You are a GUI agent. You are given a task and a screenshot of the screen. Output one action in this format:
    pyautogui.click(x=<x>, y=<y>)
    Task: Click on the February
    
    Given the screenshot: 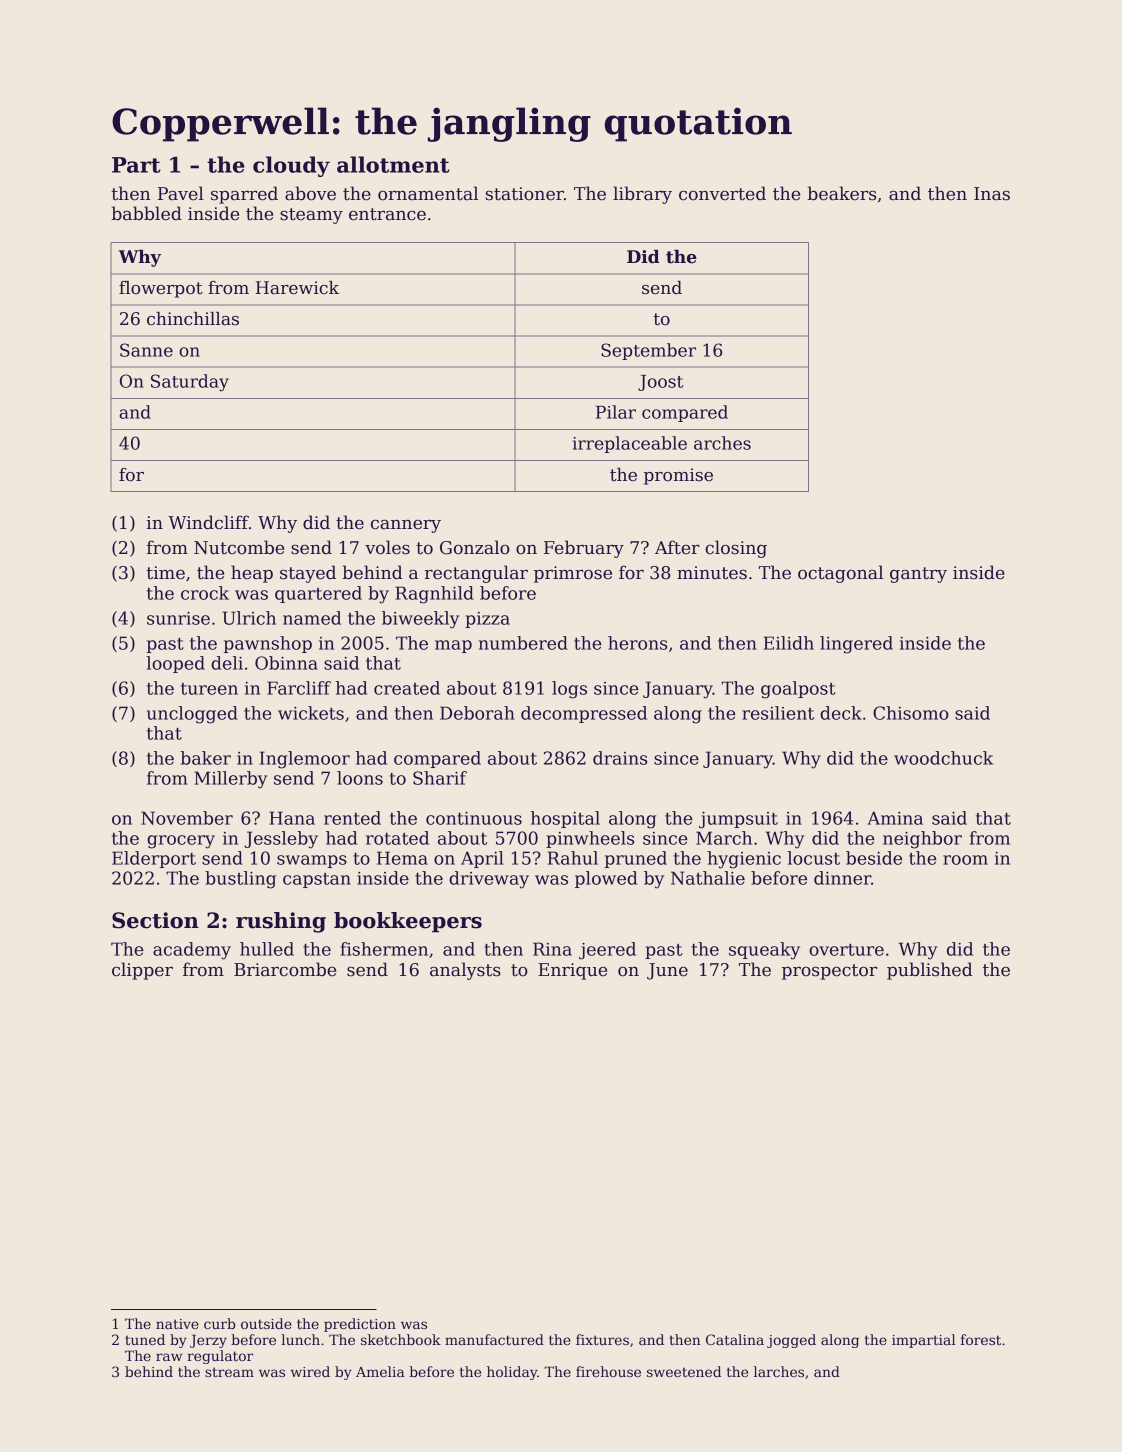 What is the action you would take?
    pyautogui.click(x=584, y=549)
